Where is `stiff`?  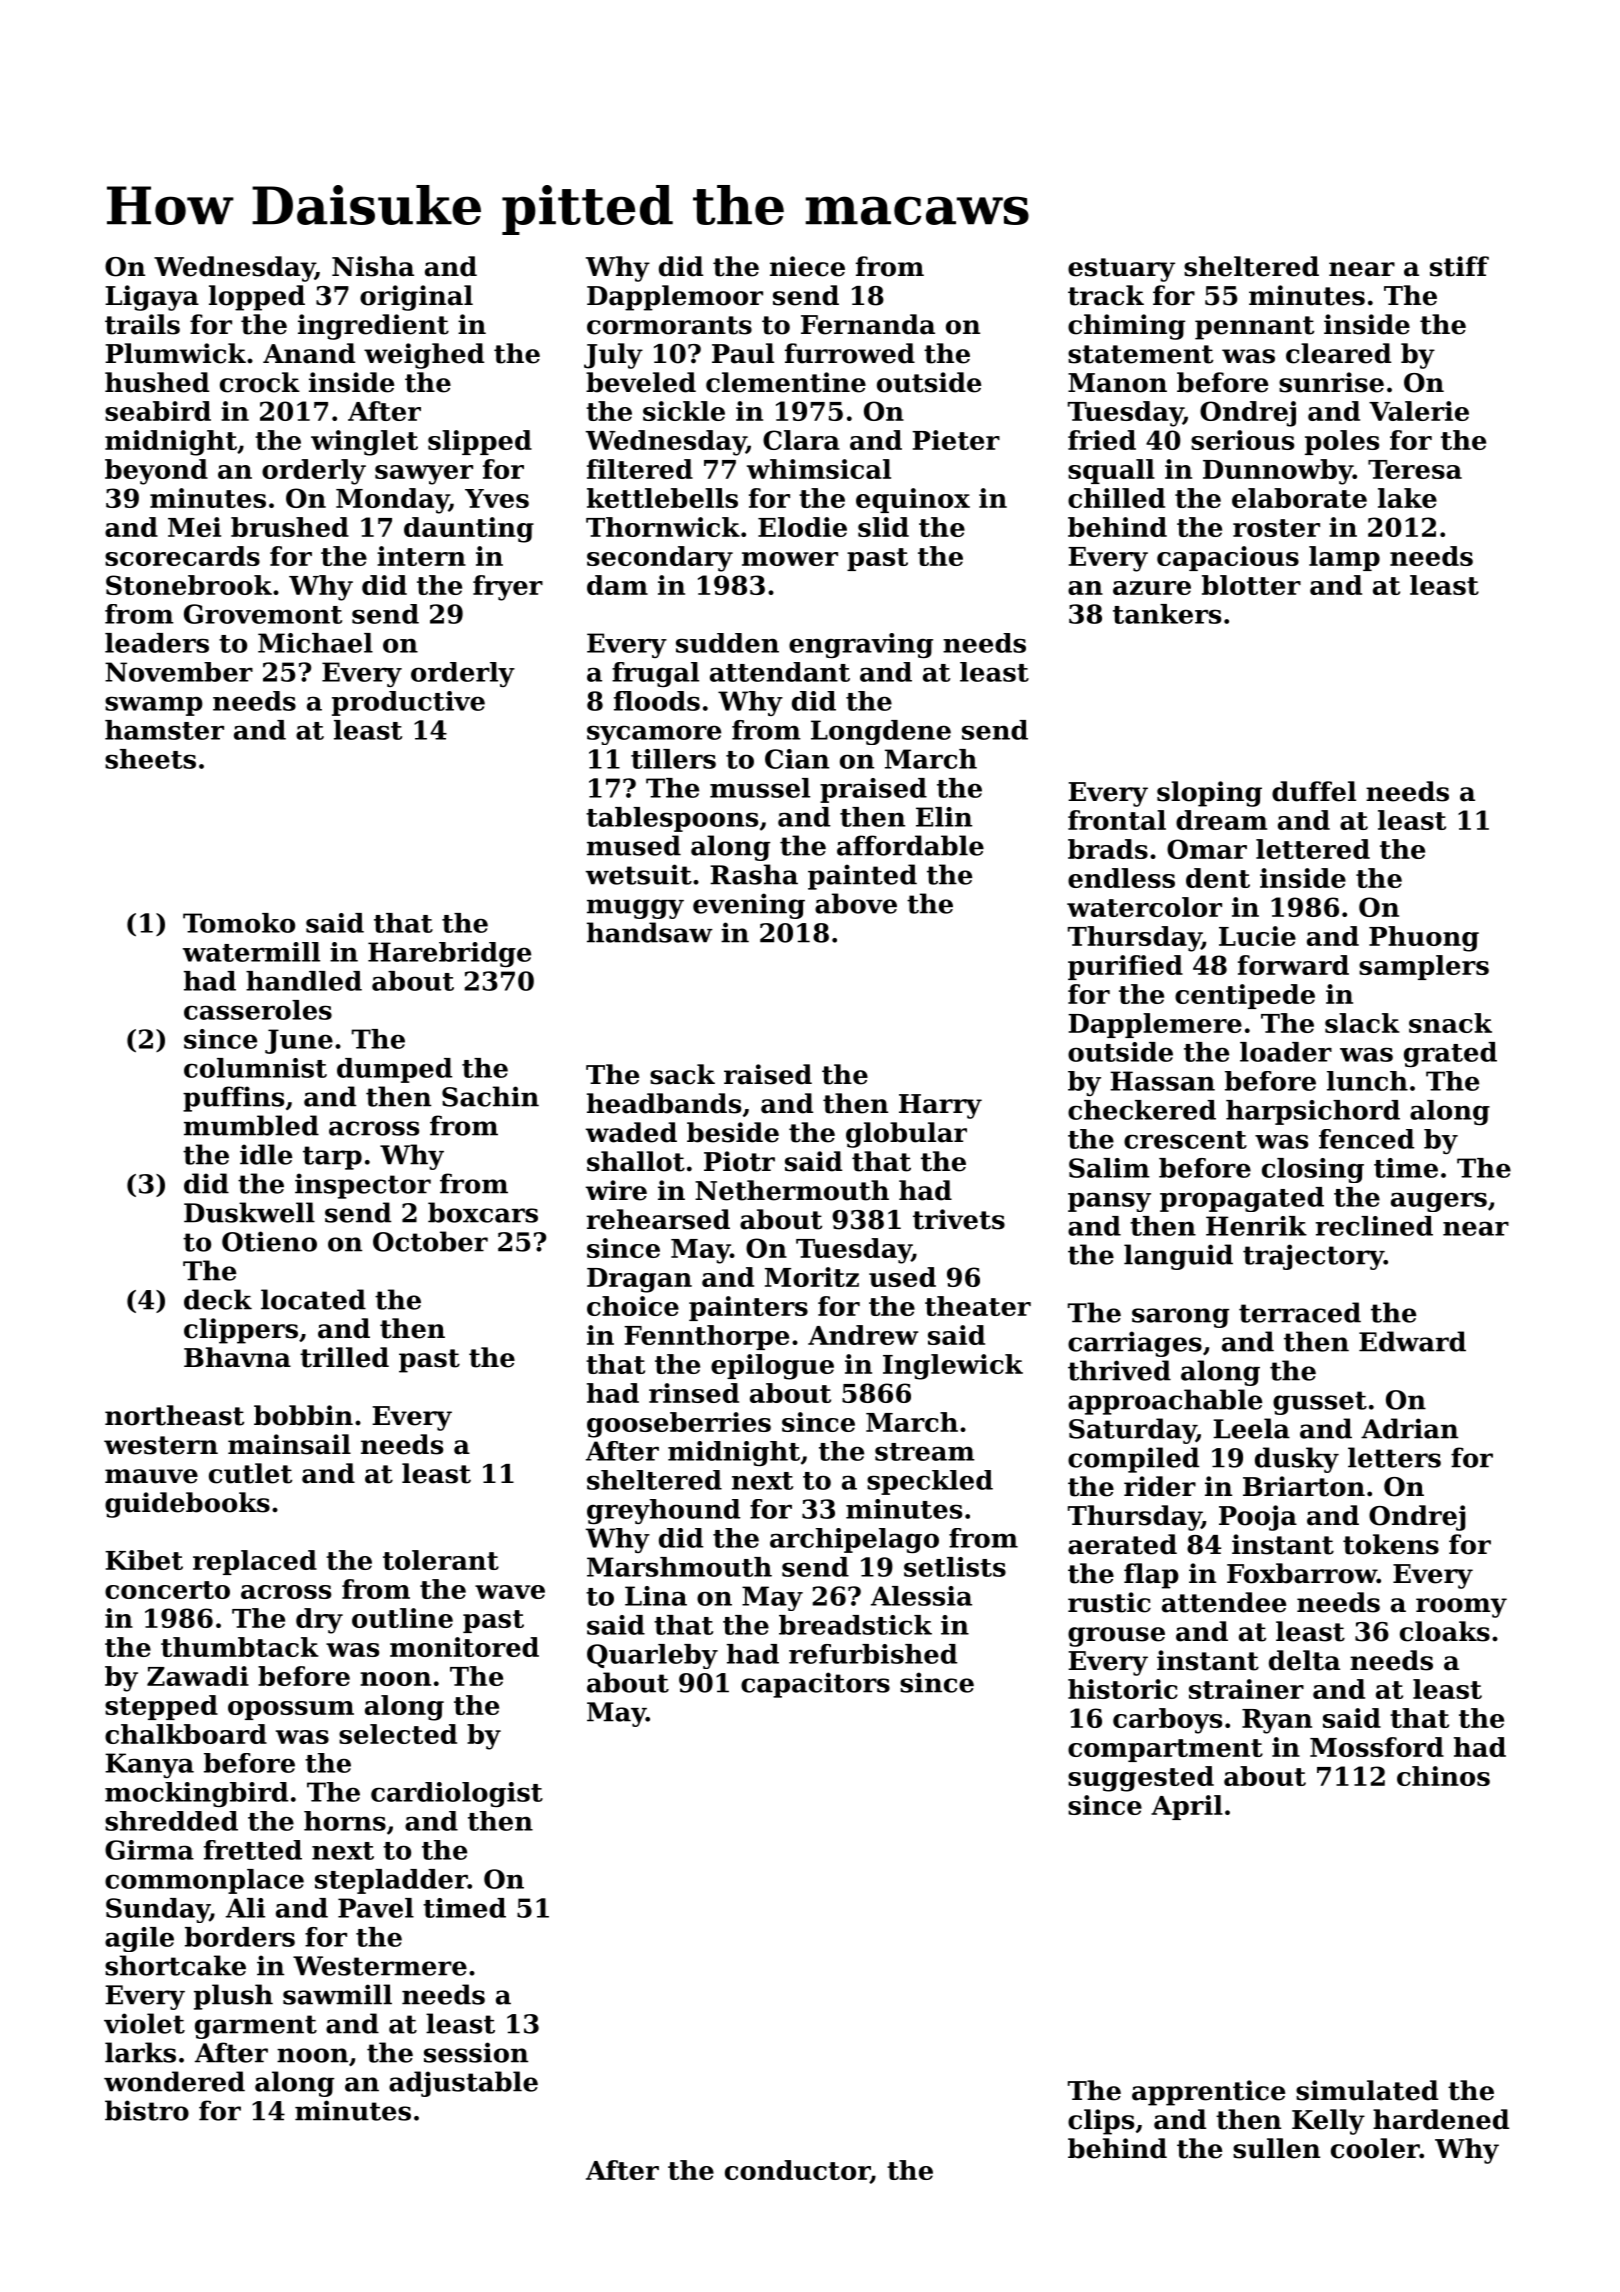 stiff is located at coordinates (1459, 266).
